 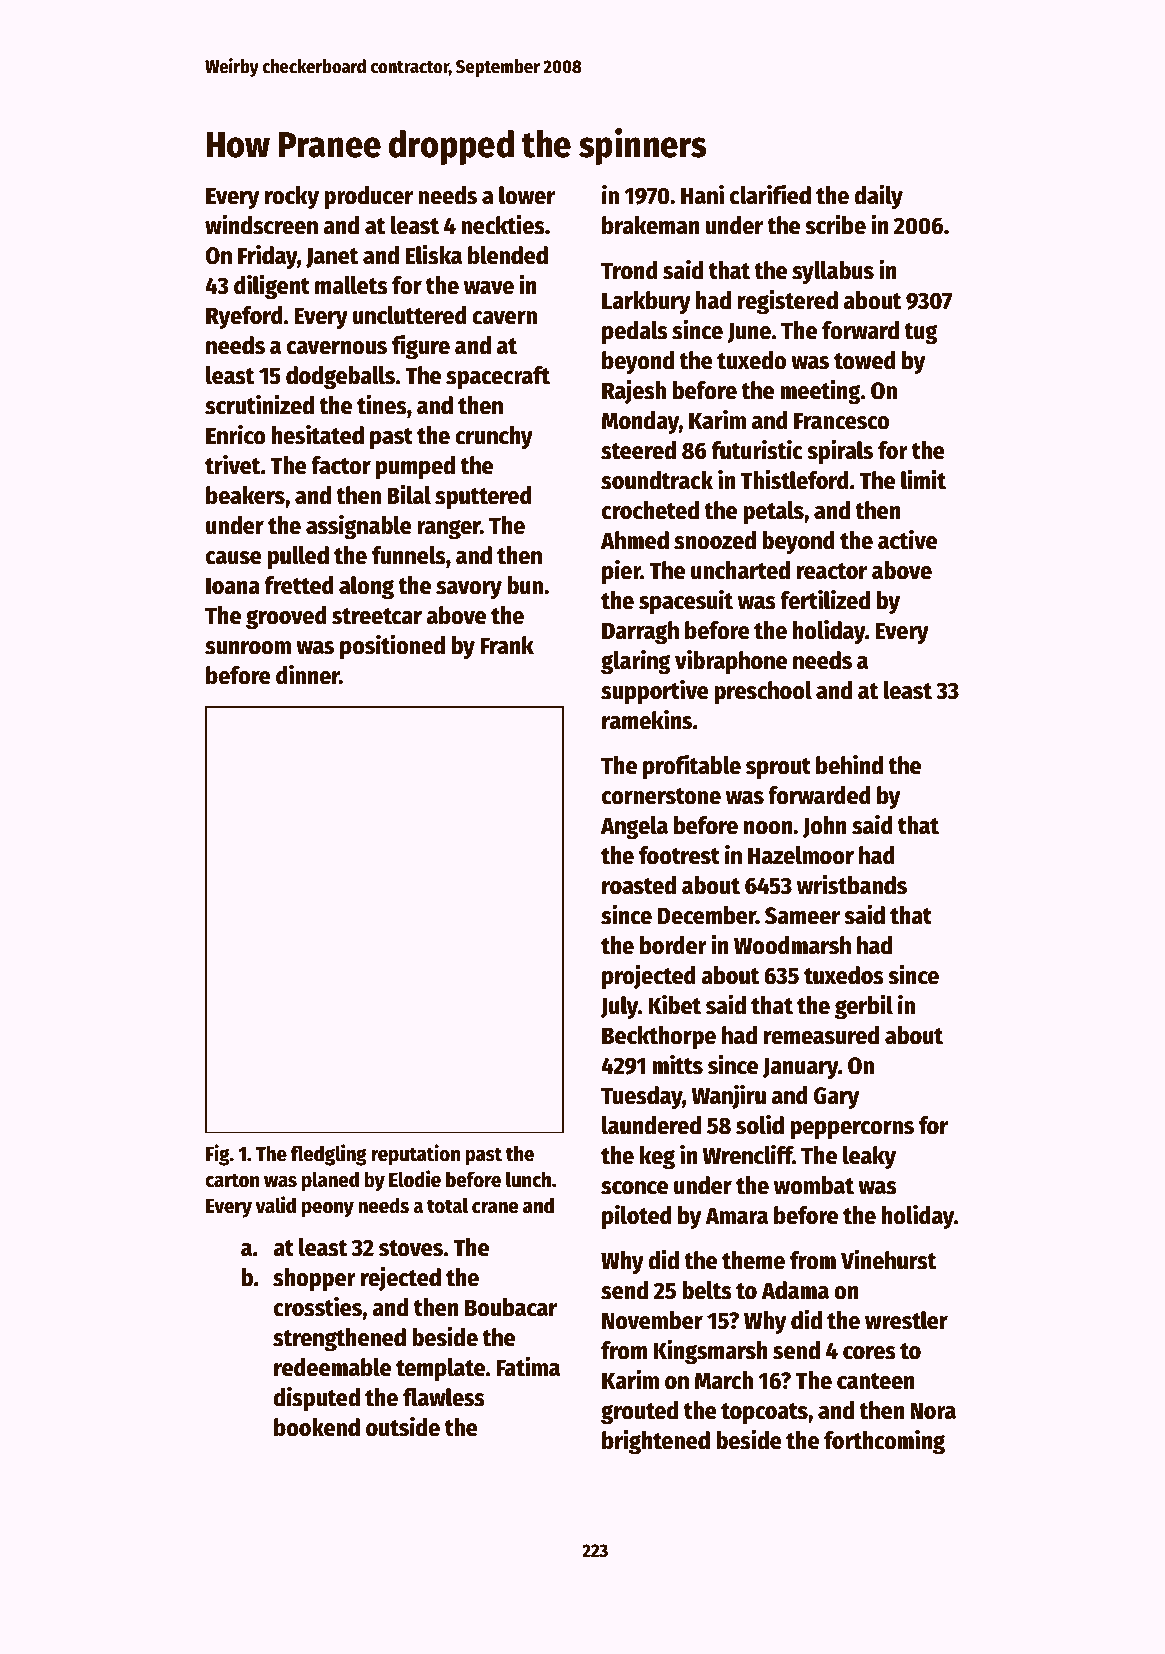 I want to click on bookend, so click(x=317, y=1427).
